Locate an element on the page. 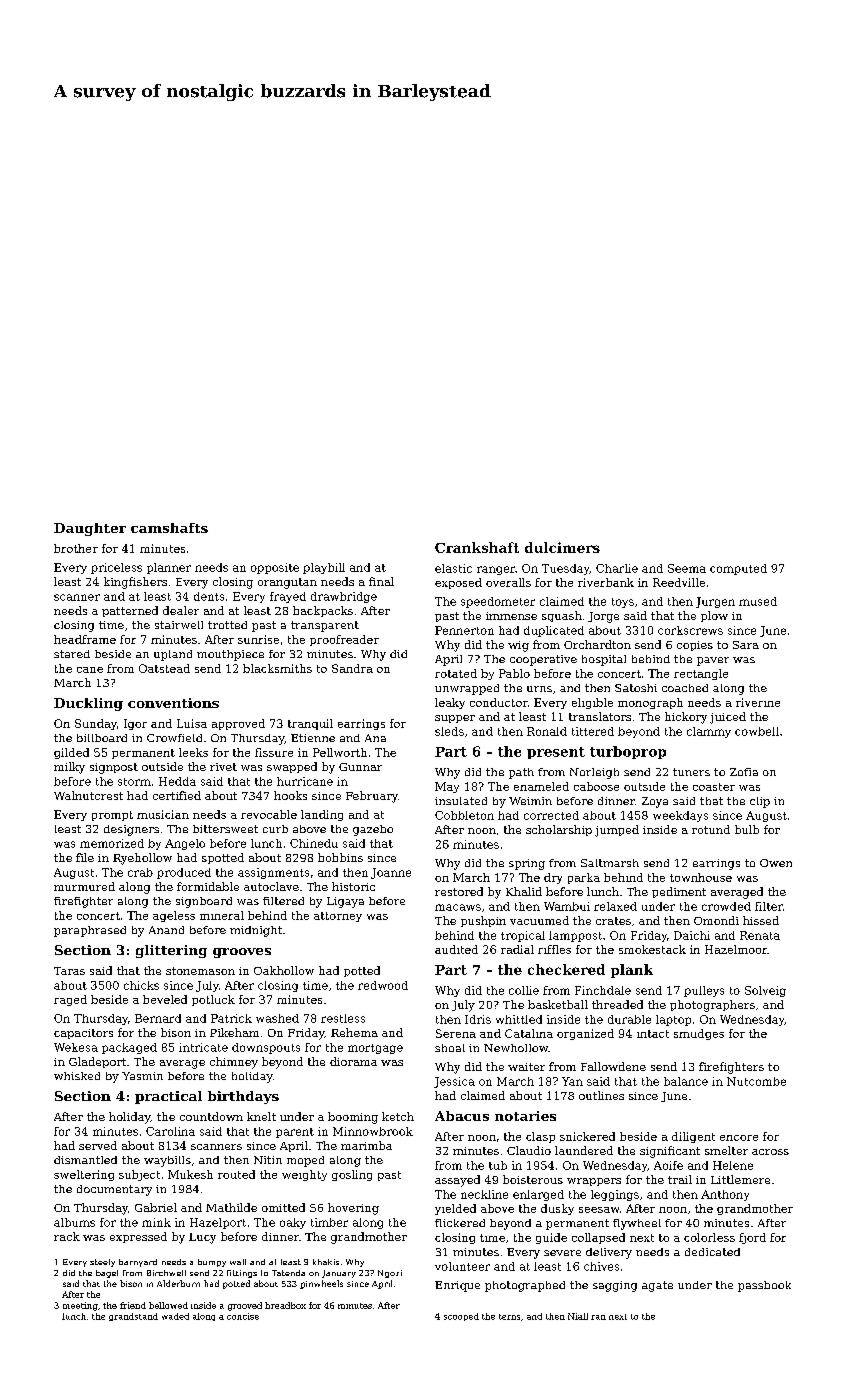 This document has width=849, height=1400. Orchardton is located at coordinates (597, 644).
